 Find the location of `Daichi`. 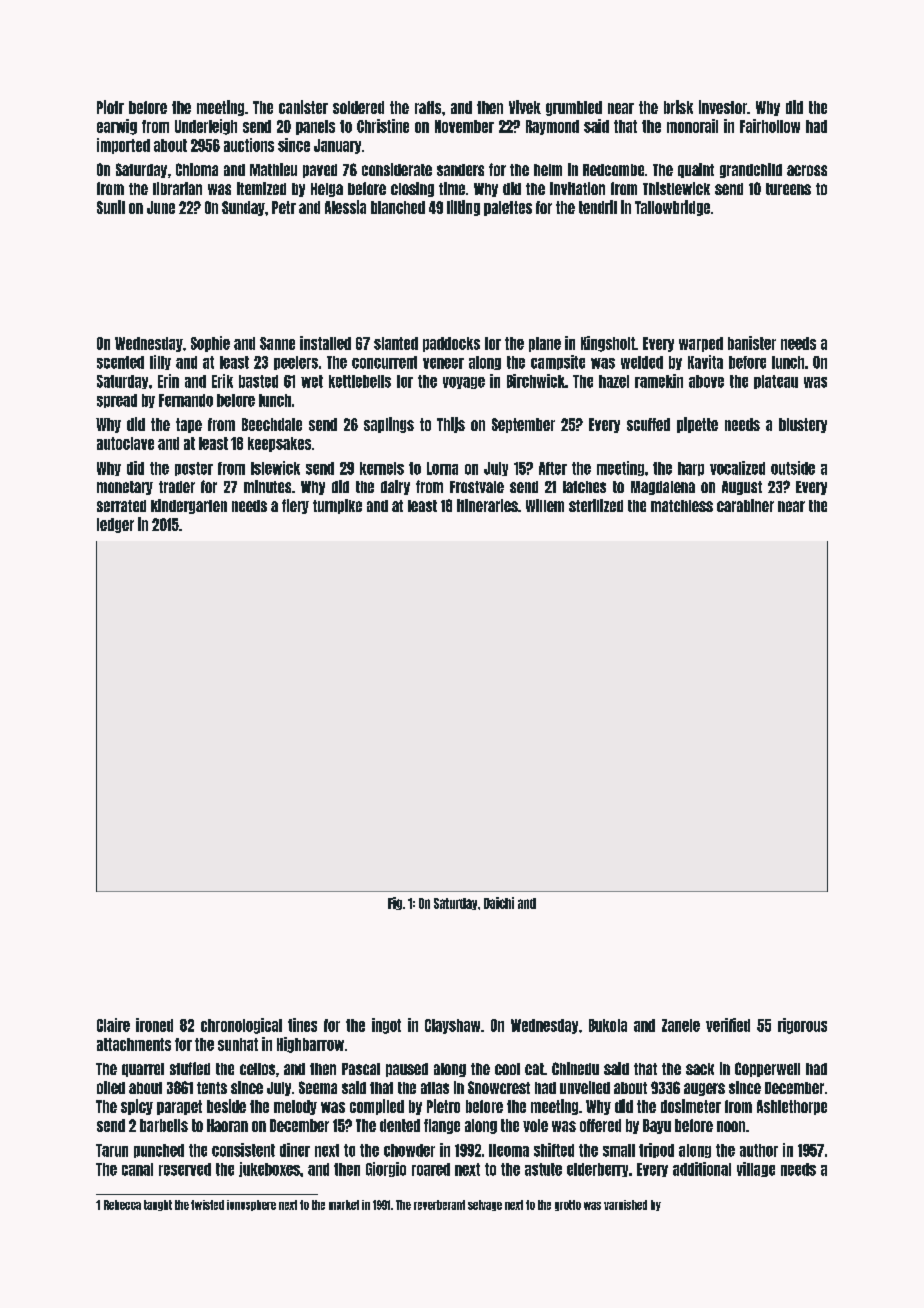

Daichi is located at coordinates (499, 903).
